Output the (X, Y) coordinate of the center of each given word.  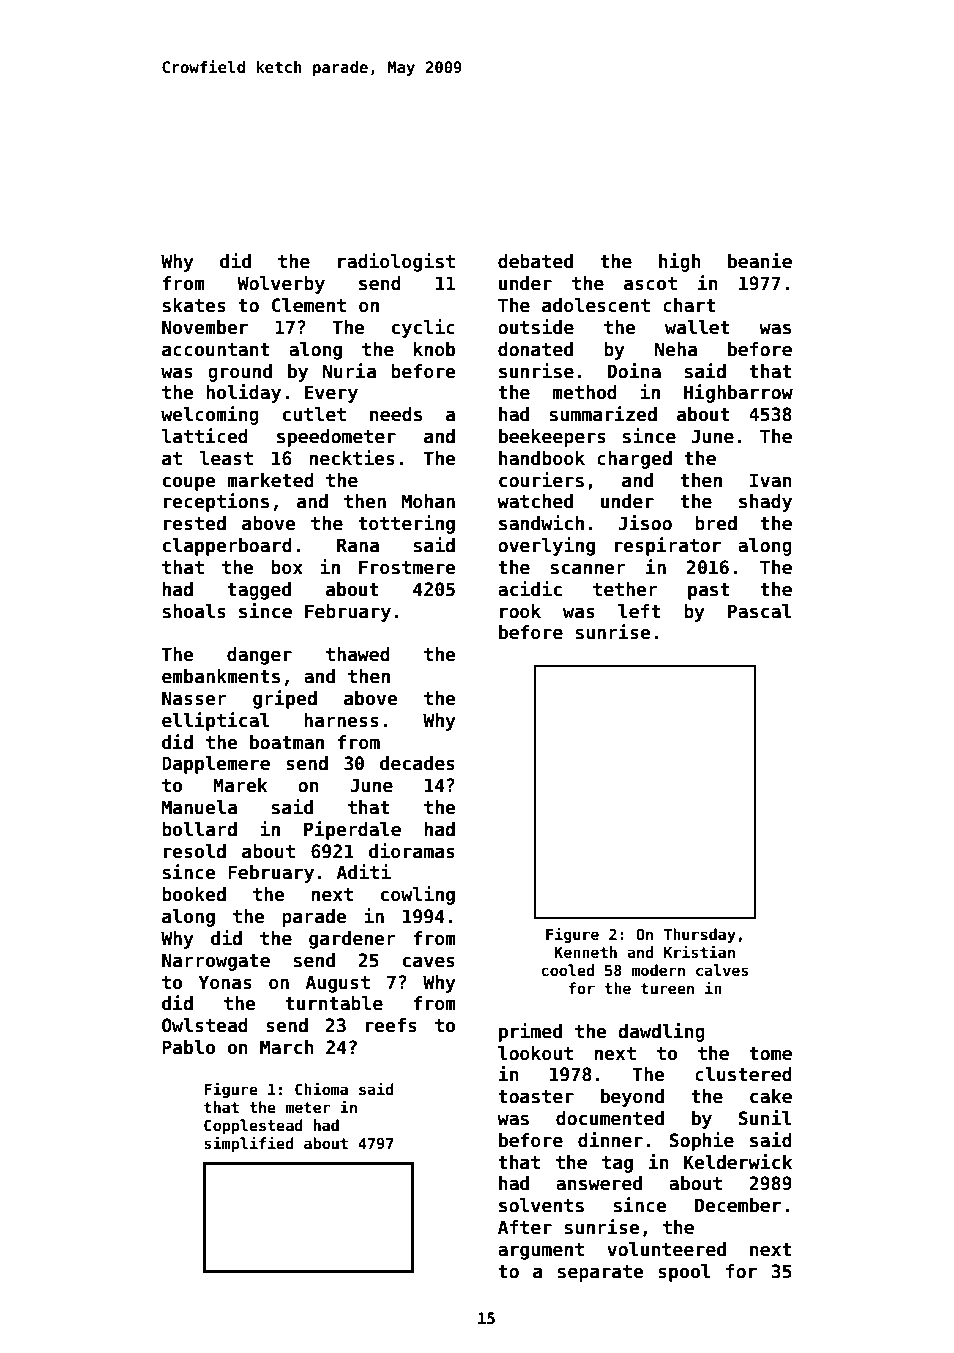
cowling (418, 895)
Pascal (760, 611)
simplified (249, 1144)
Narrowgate (216, 962)
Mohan (428, 501)
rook (520, 611)
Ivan (771, 480)
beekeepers (552, 438)
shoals (194, 611)
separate (601, 1273)
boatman (287, 742)
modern (658, 970)
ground (240, 373)
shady (765, 503)
